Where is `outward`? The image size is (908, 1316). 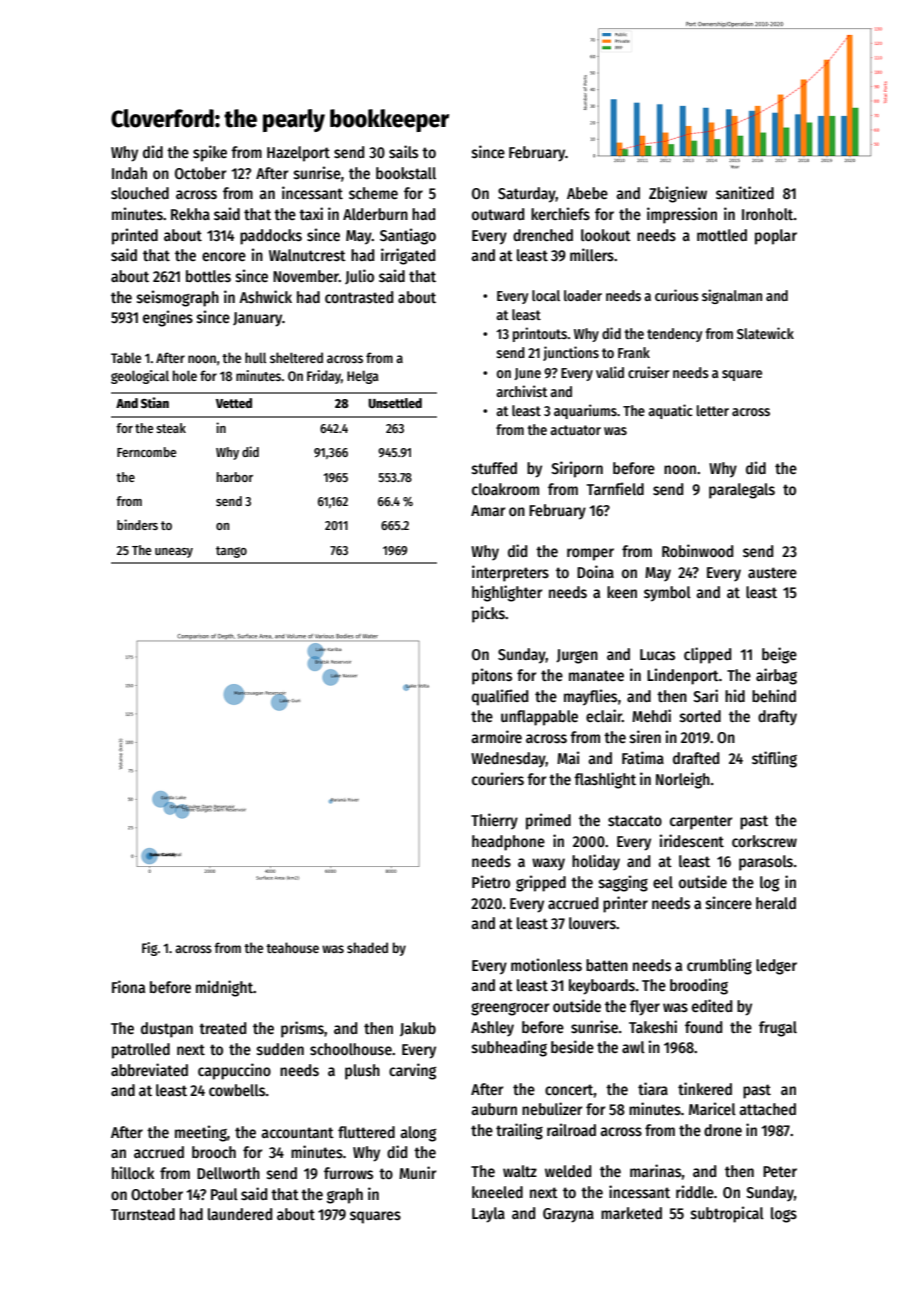 outward is located at coordinates (498, 214).
